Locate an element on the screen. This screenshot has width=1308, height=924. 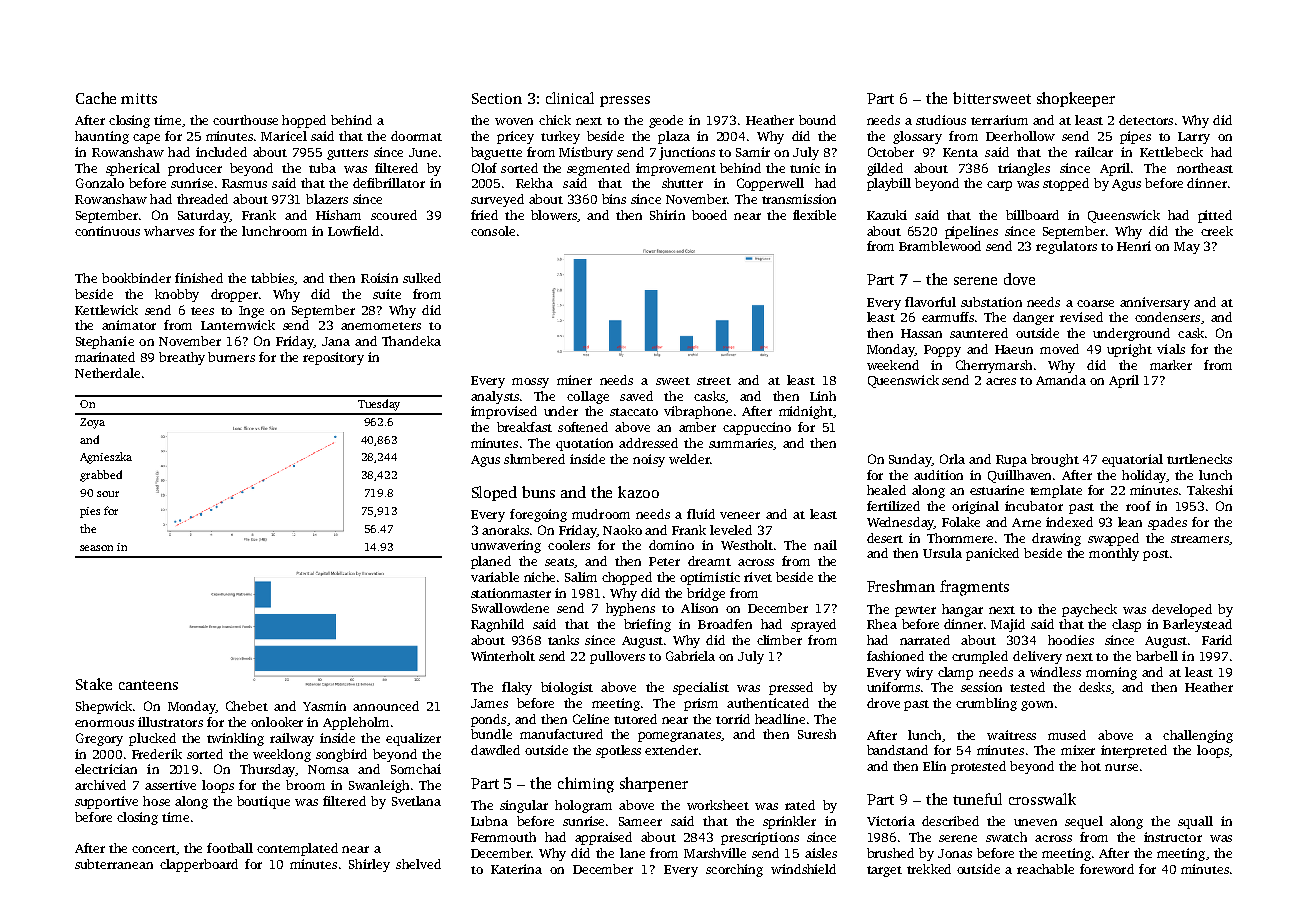
football is located at coordinates (230, 848).
